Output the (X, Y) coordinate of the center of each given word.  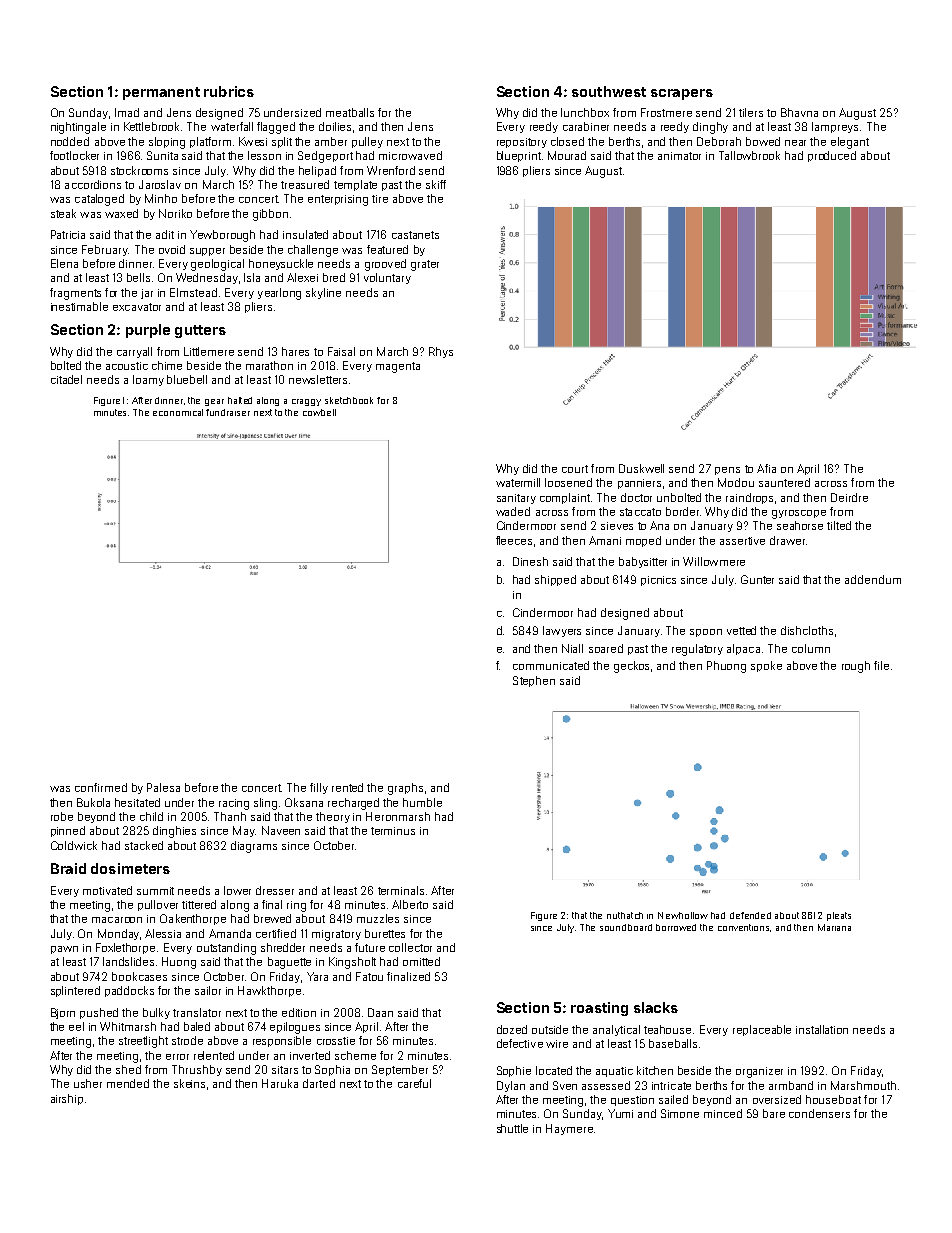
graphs (405, 789)
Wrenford (391, 170)
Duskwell (641, 468)
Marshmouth (863, 1085)
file (881, 665)
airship (67, 1099)
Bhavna (799, 112)
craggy (306, 402)
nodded (70, 141)
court (575, 469)
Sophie (514, 1071)
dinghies (174, 832)
